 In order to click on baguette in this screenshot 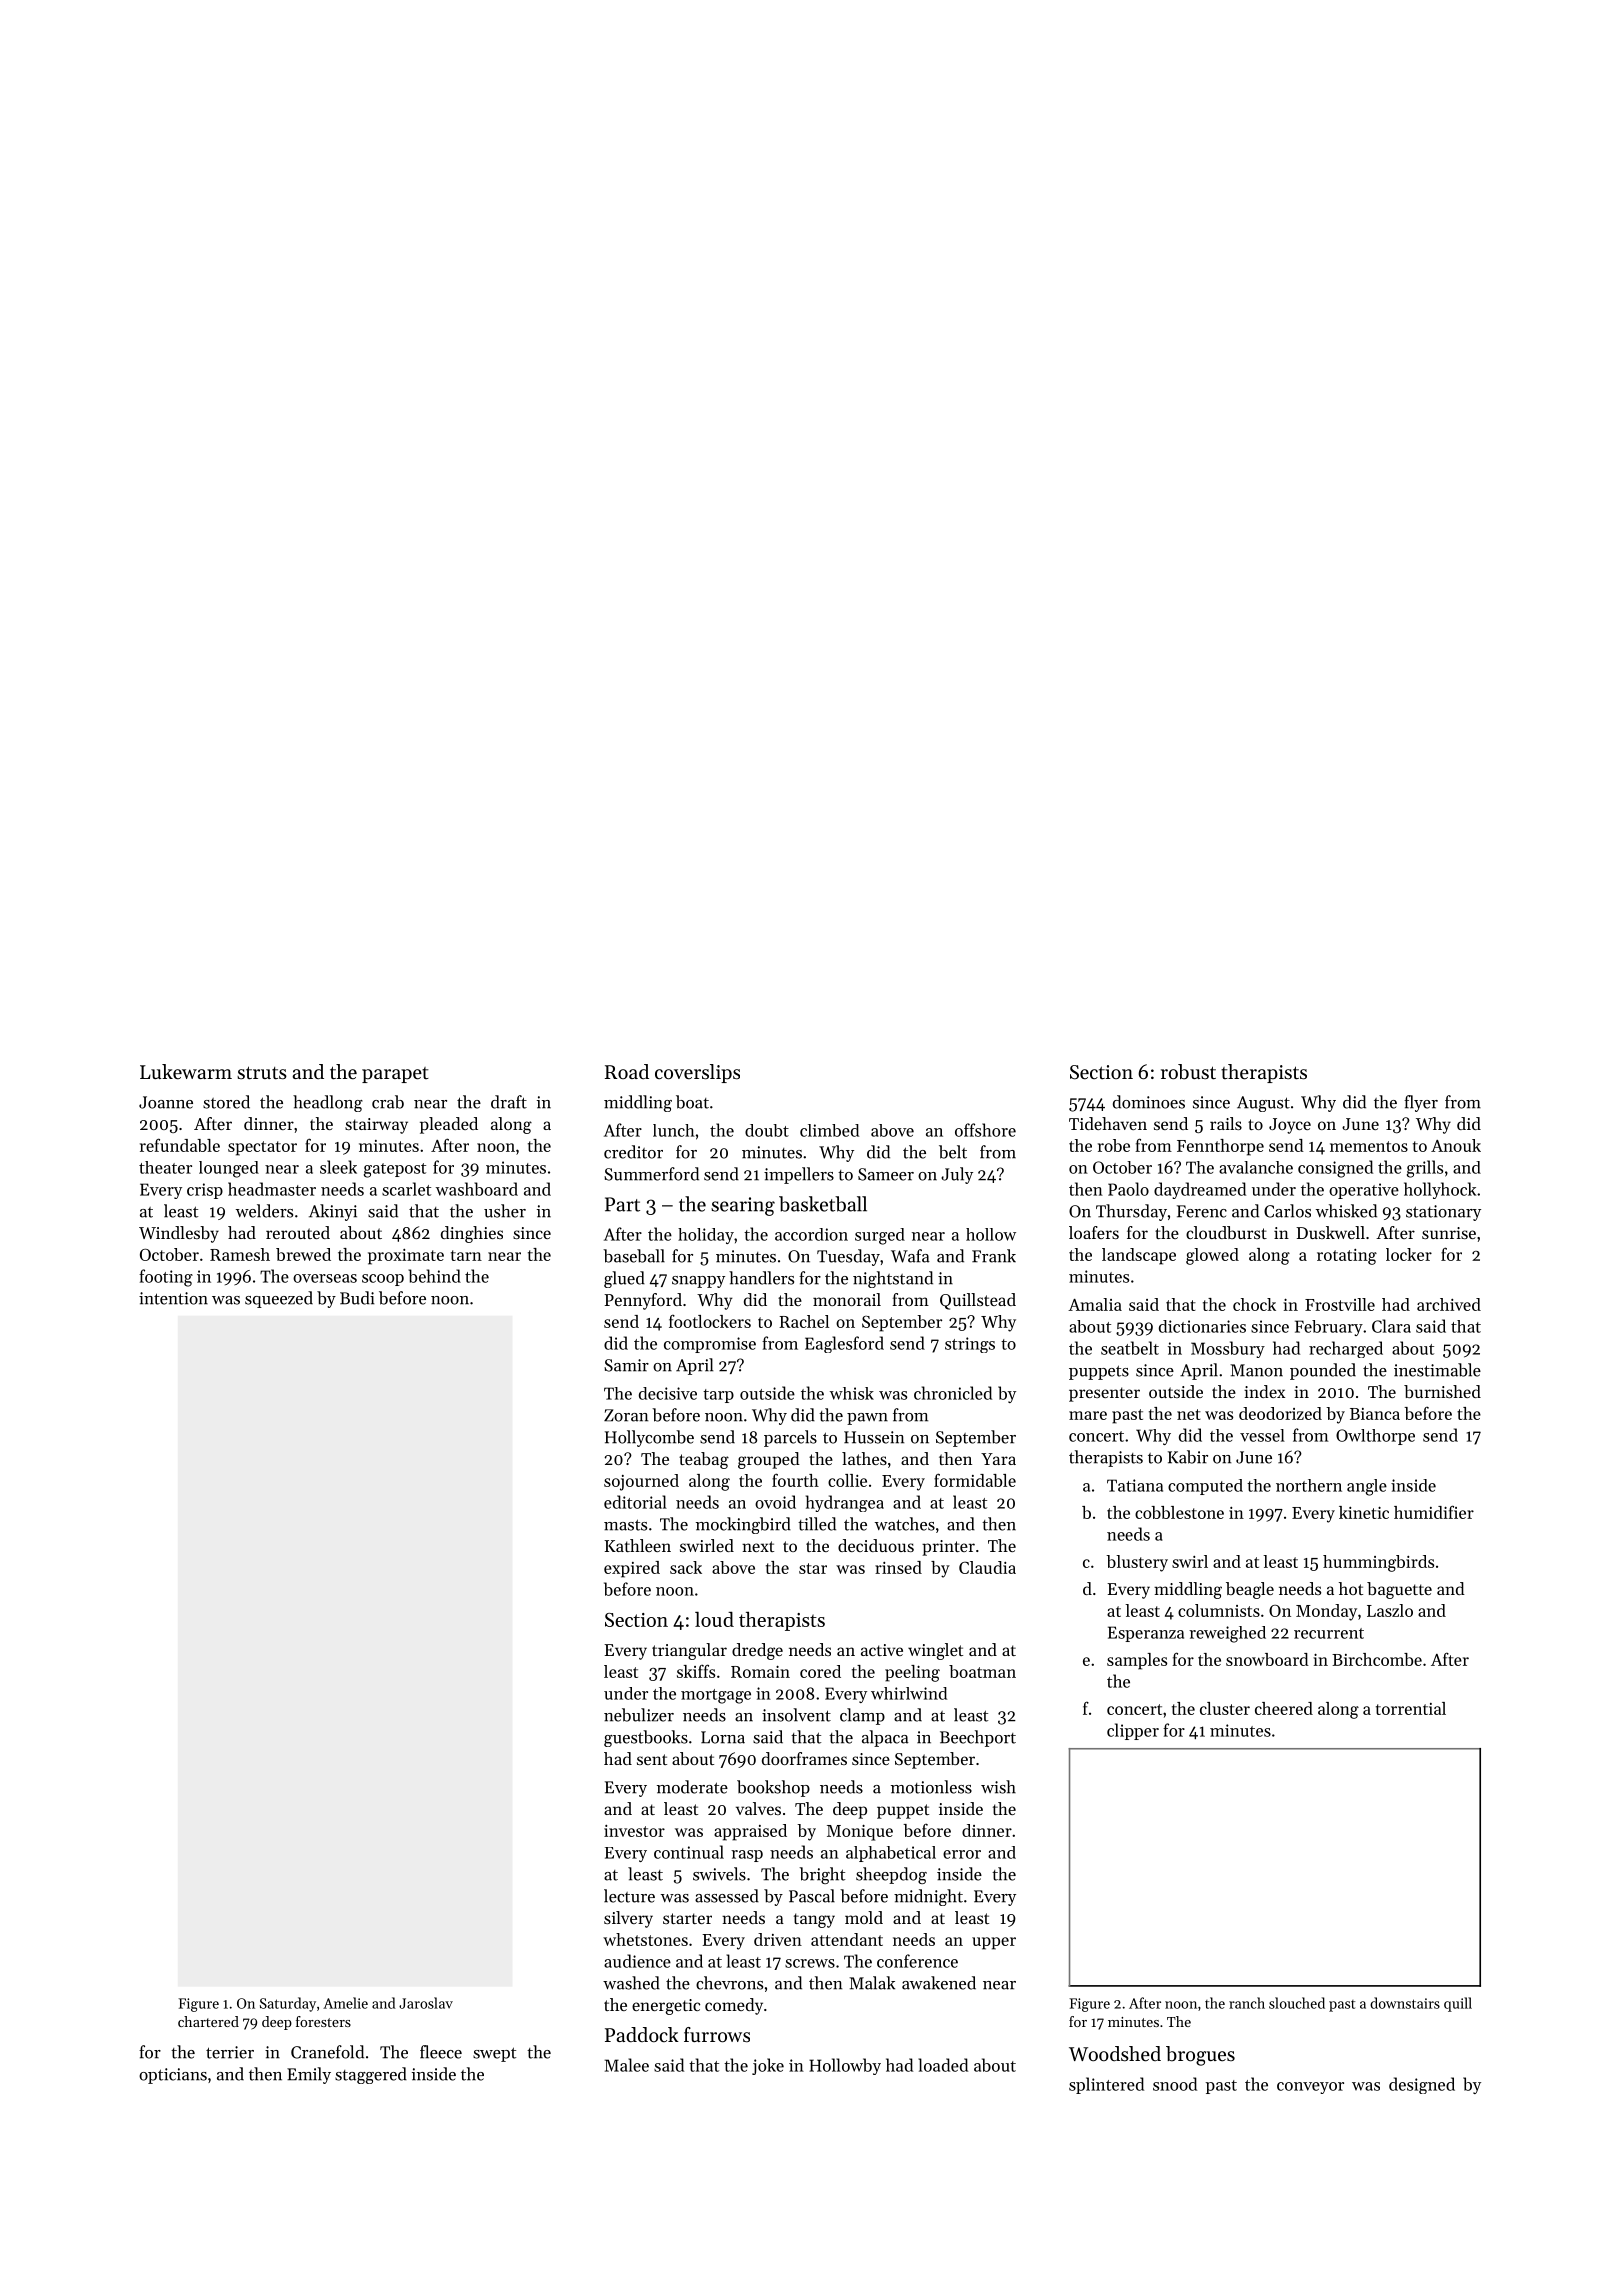, I will do `click(1399, 1590)`.
